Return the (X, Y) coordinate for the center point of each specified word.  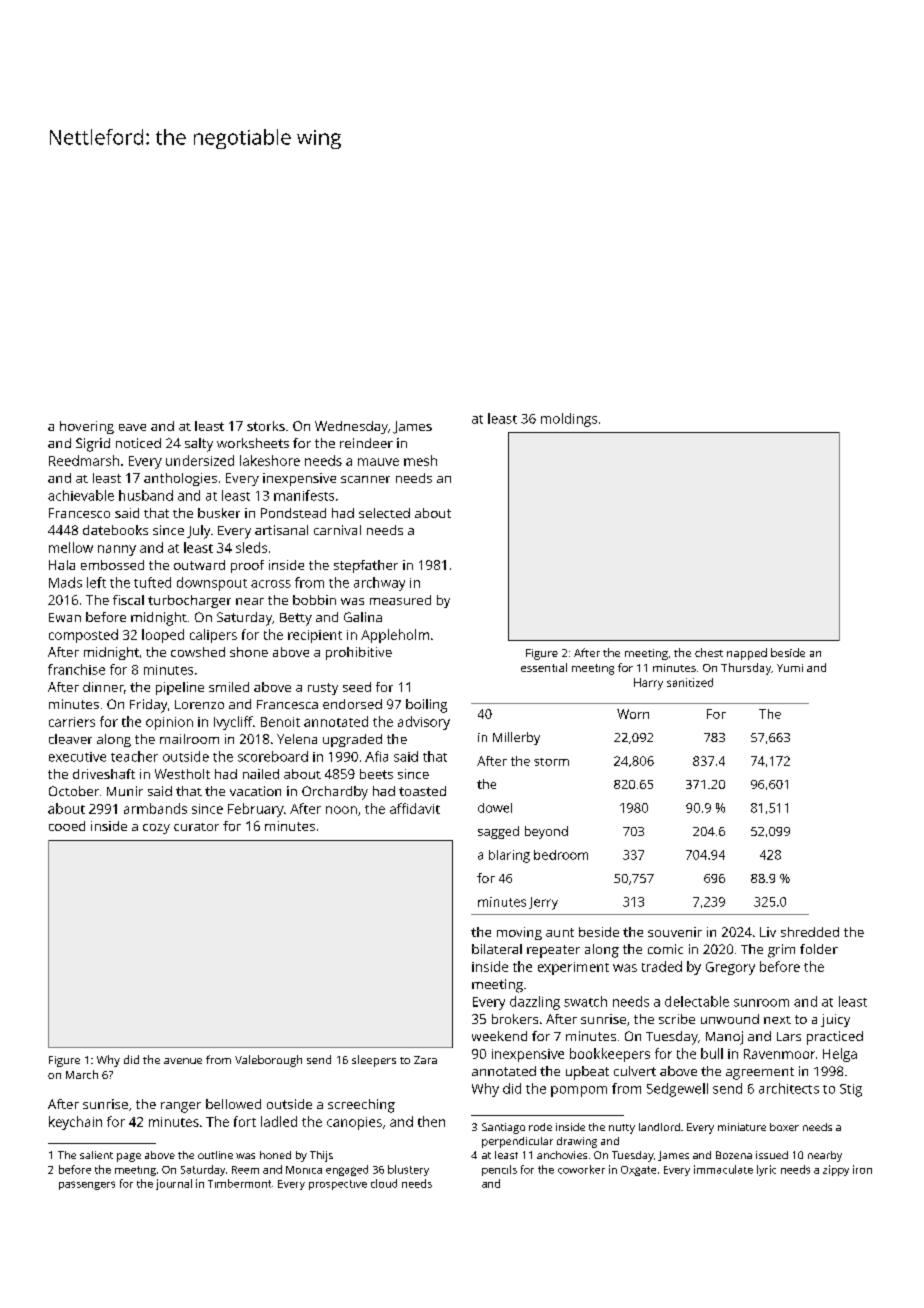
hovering (87, 427)
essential (544, 667)
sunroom (761, 1003)
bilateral (497, 949)
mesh (420, 460)
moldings (569, 420)
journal (174, 1184)
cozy (156, 829)
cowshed (198, 652)
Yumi (790, 668)
